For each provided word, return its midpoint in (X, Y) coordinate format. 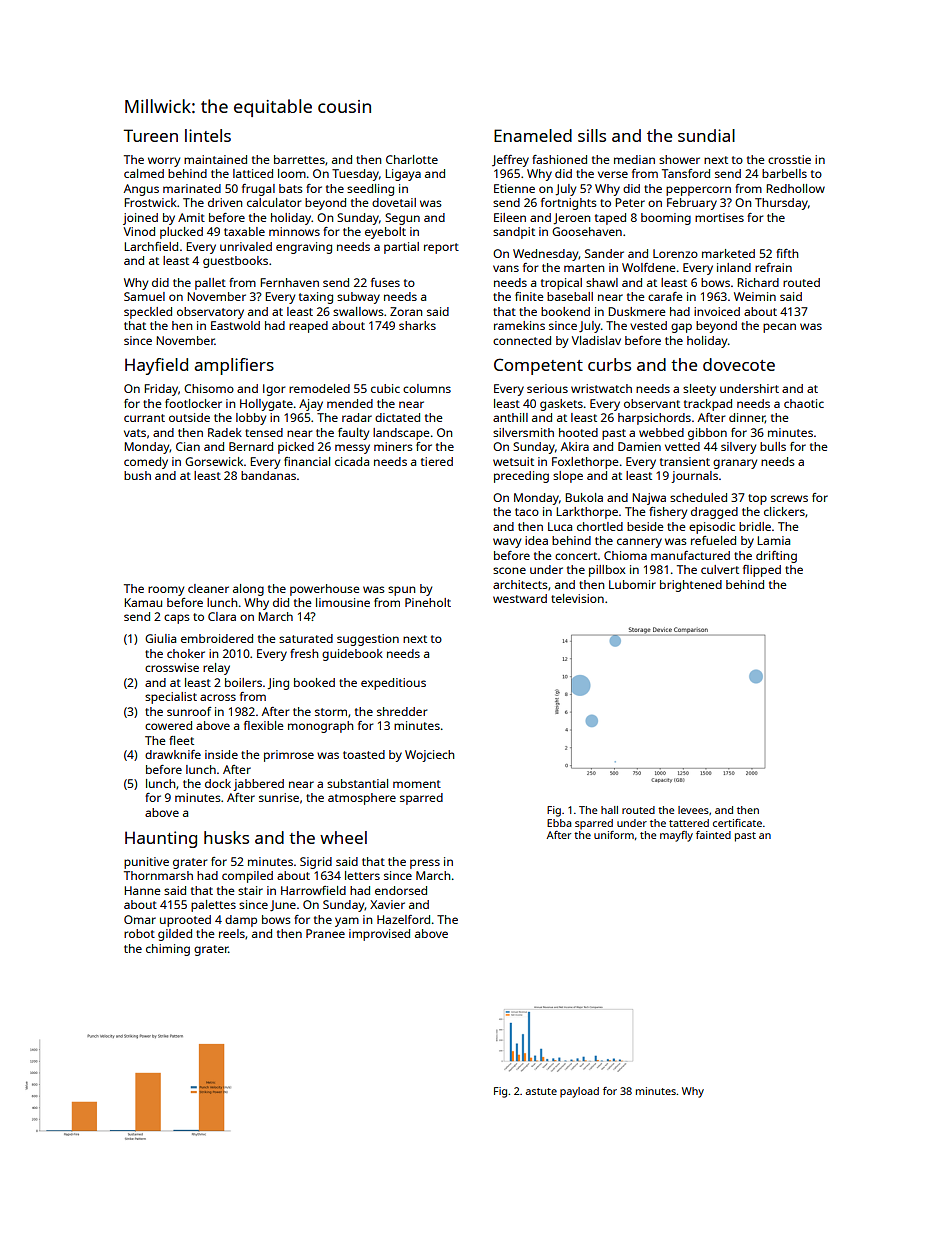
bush (137, 475)
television (577, 598)
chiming (168, 950)
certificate (737, 823)
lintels (208, 135)
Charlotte (412, 159)
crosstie (789, 159)
